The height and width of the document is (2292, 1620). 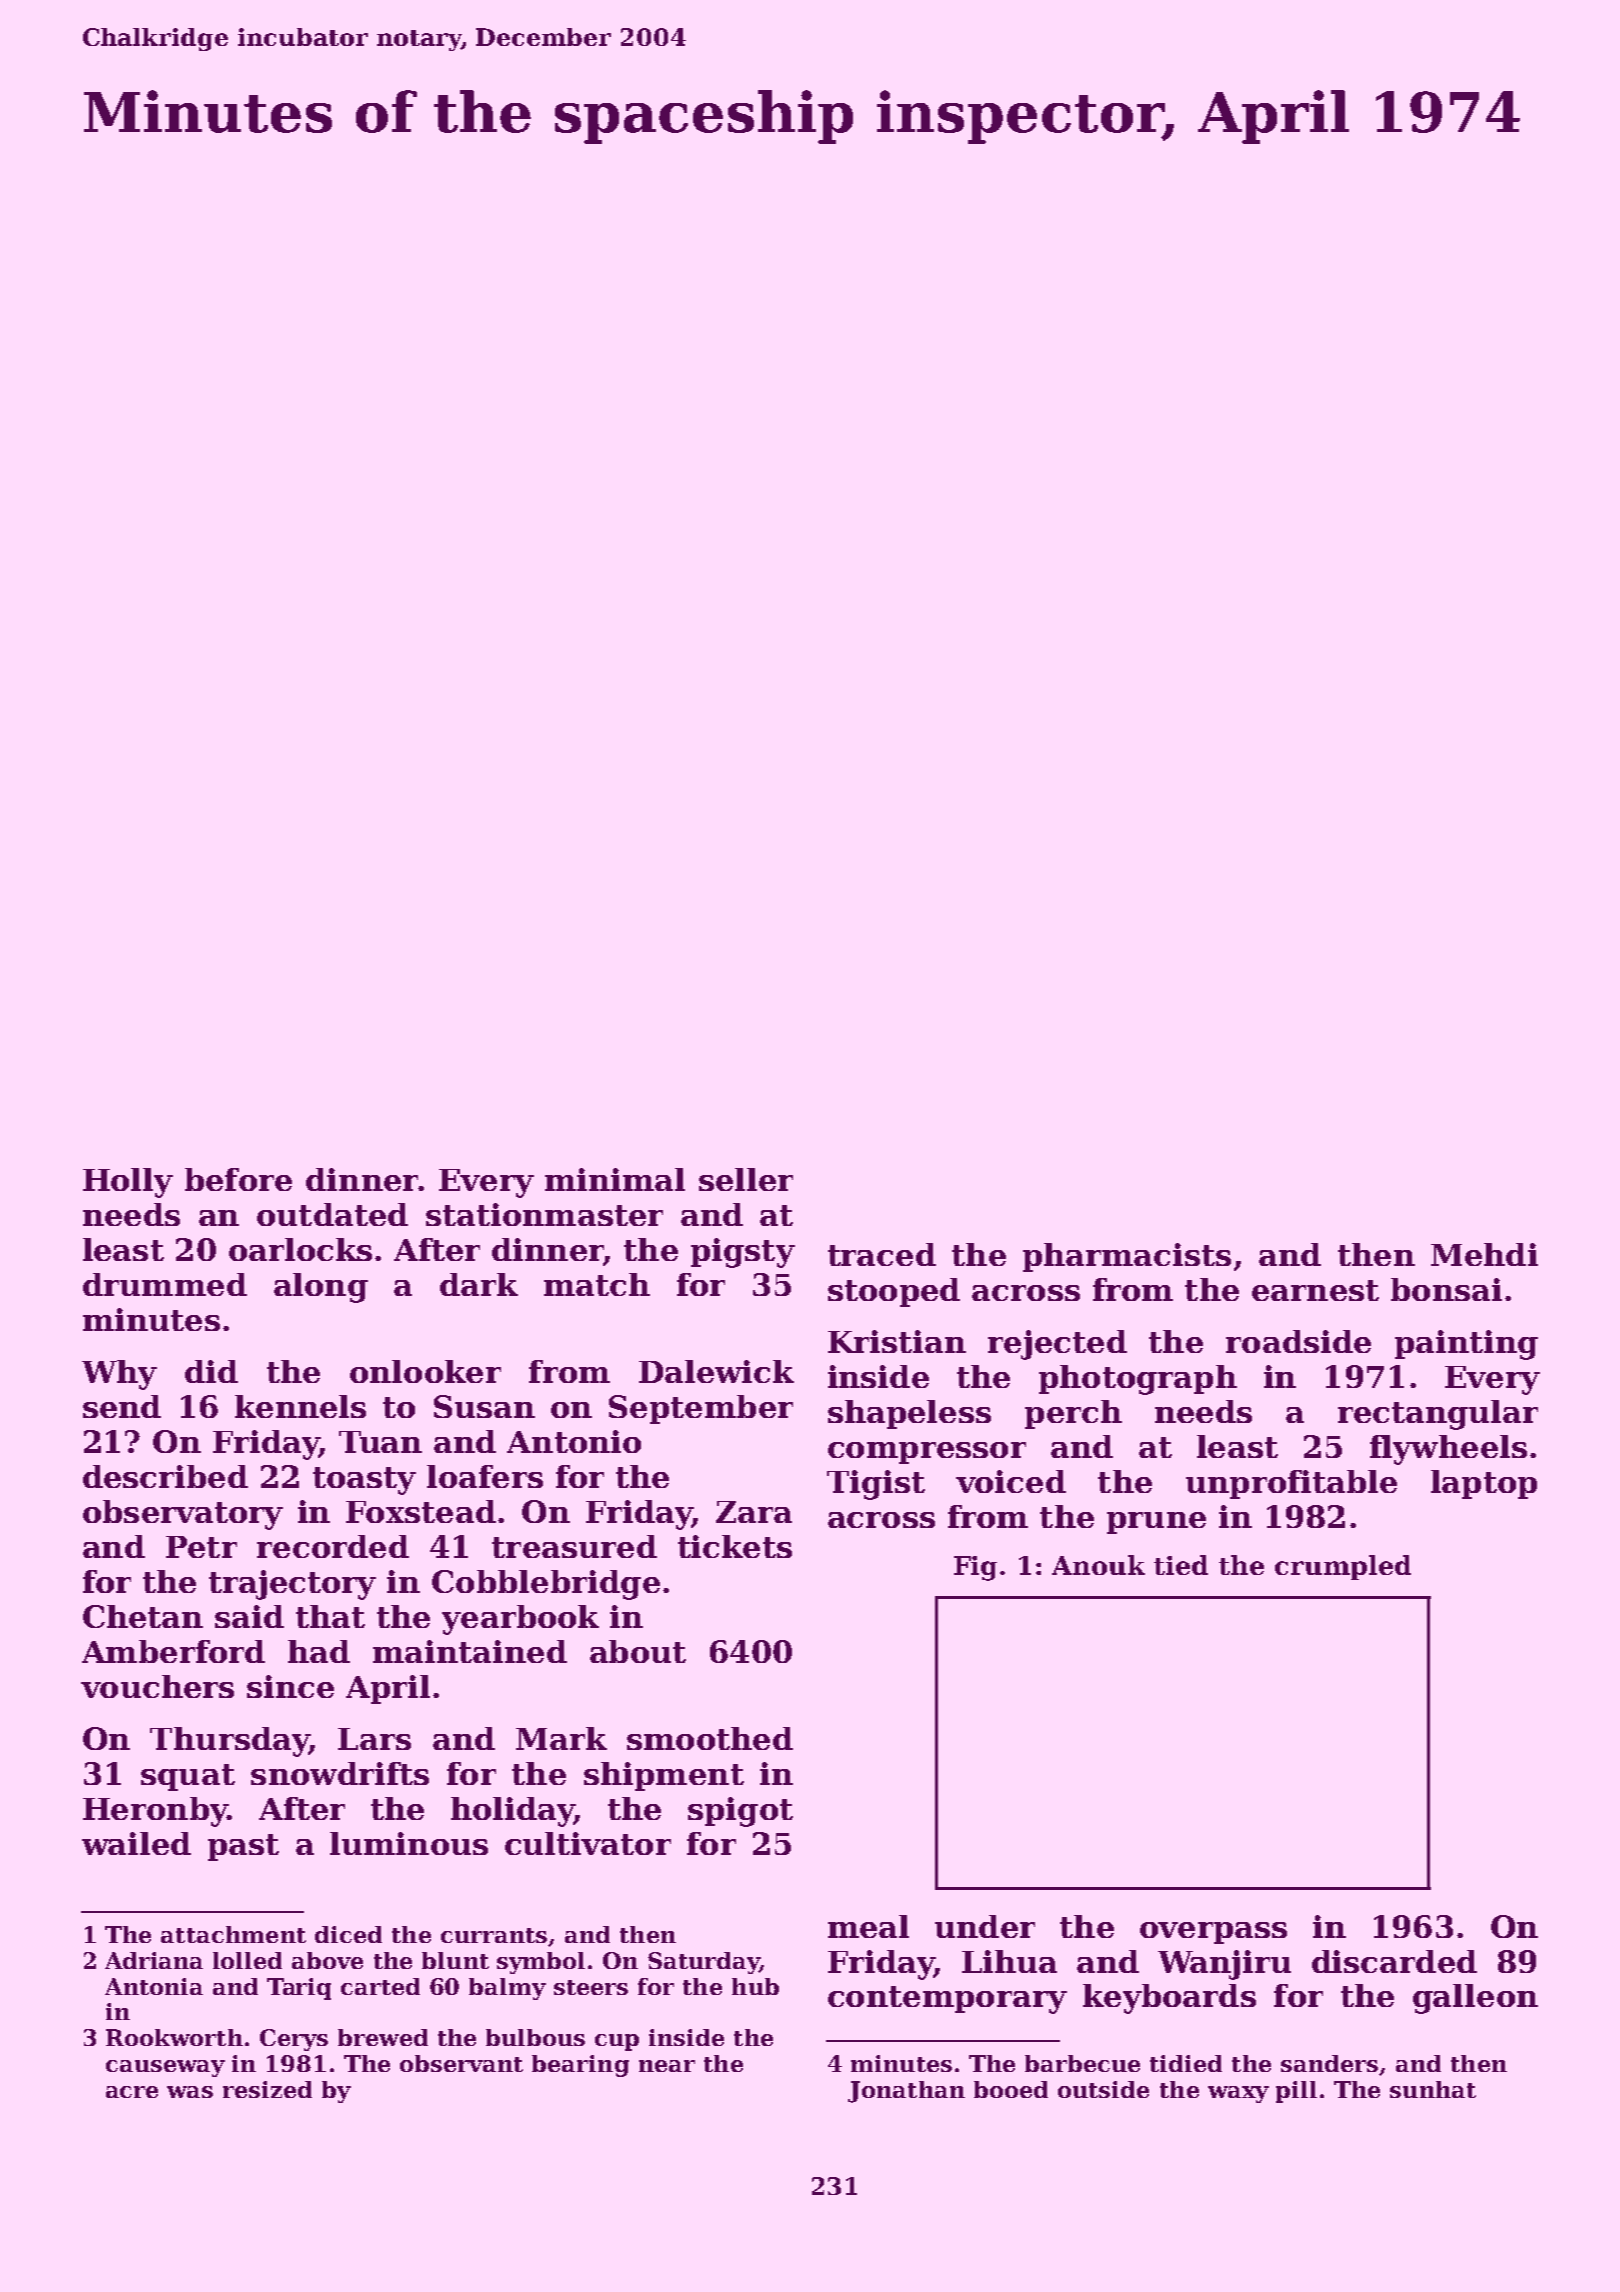 What do you see at coordinates (332, 1214) in the document?
I see `outdated` at bounding box center [332, 1214].
